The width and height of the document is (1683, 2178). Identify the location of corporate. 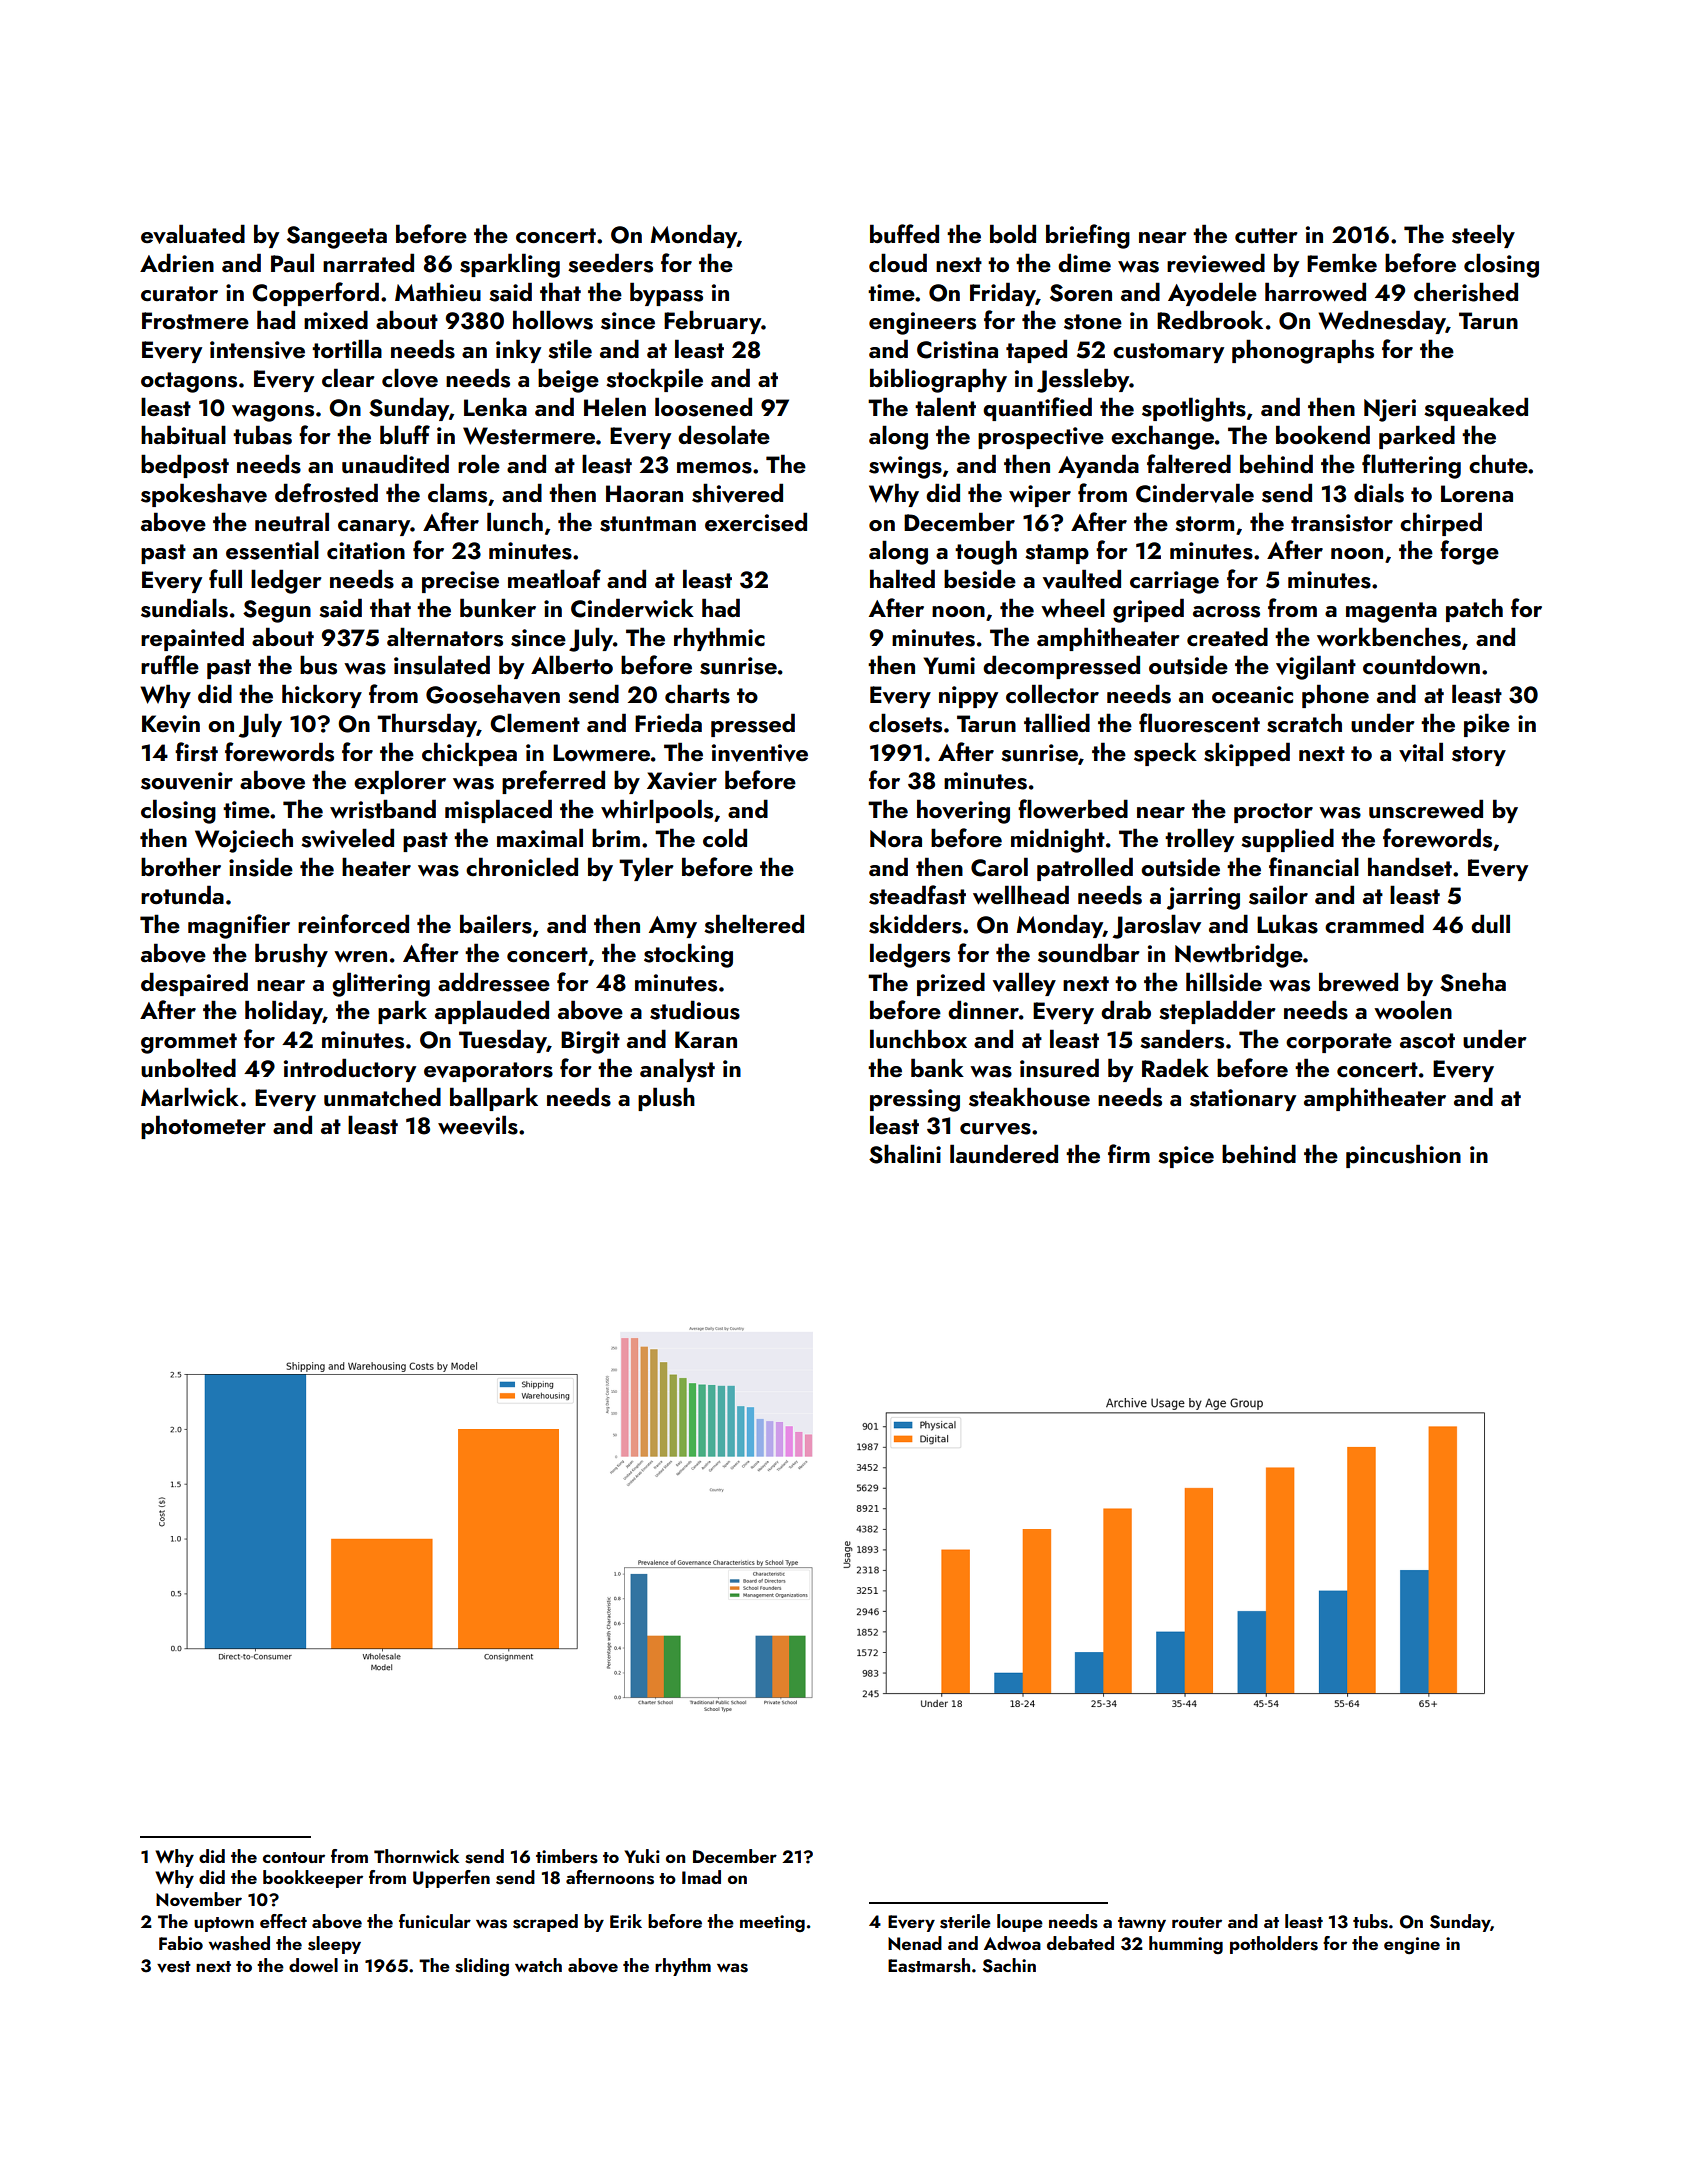
(1339, 1043).
